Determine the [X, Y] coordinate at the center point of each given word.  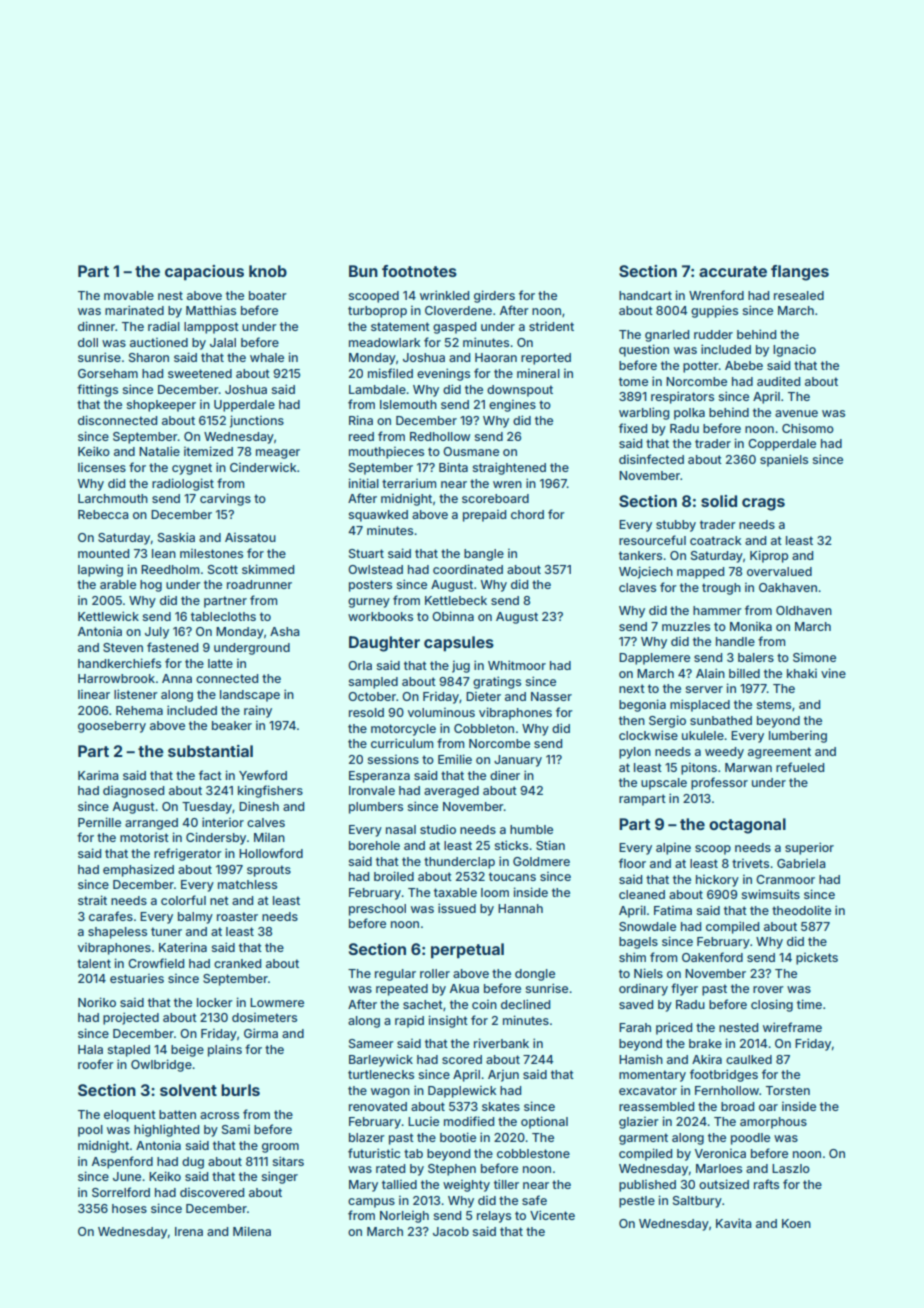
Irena [189, 1231]
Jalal [223, 342]
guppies [714, 311]
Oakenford [712, 957]
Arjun [503, 1076]
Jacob [451, 1231]
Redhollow [440, 436]
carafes [111, 916]
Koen [796, 1223]
